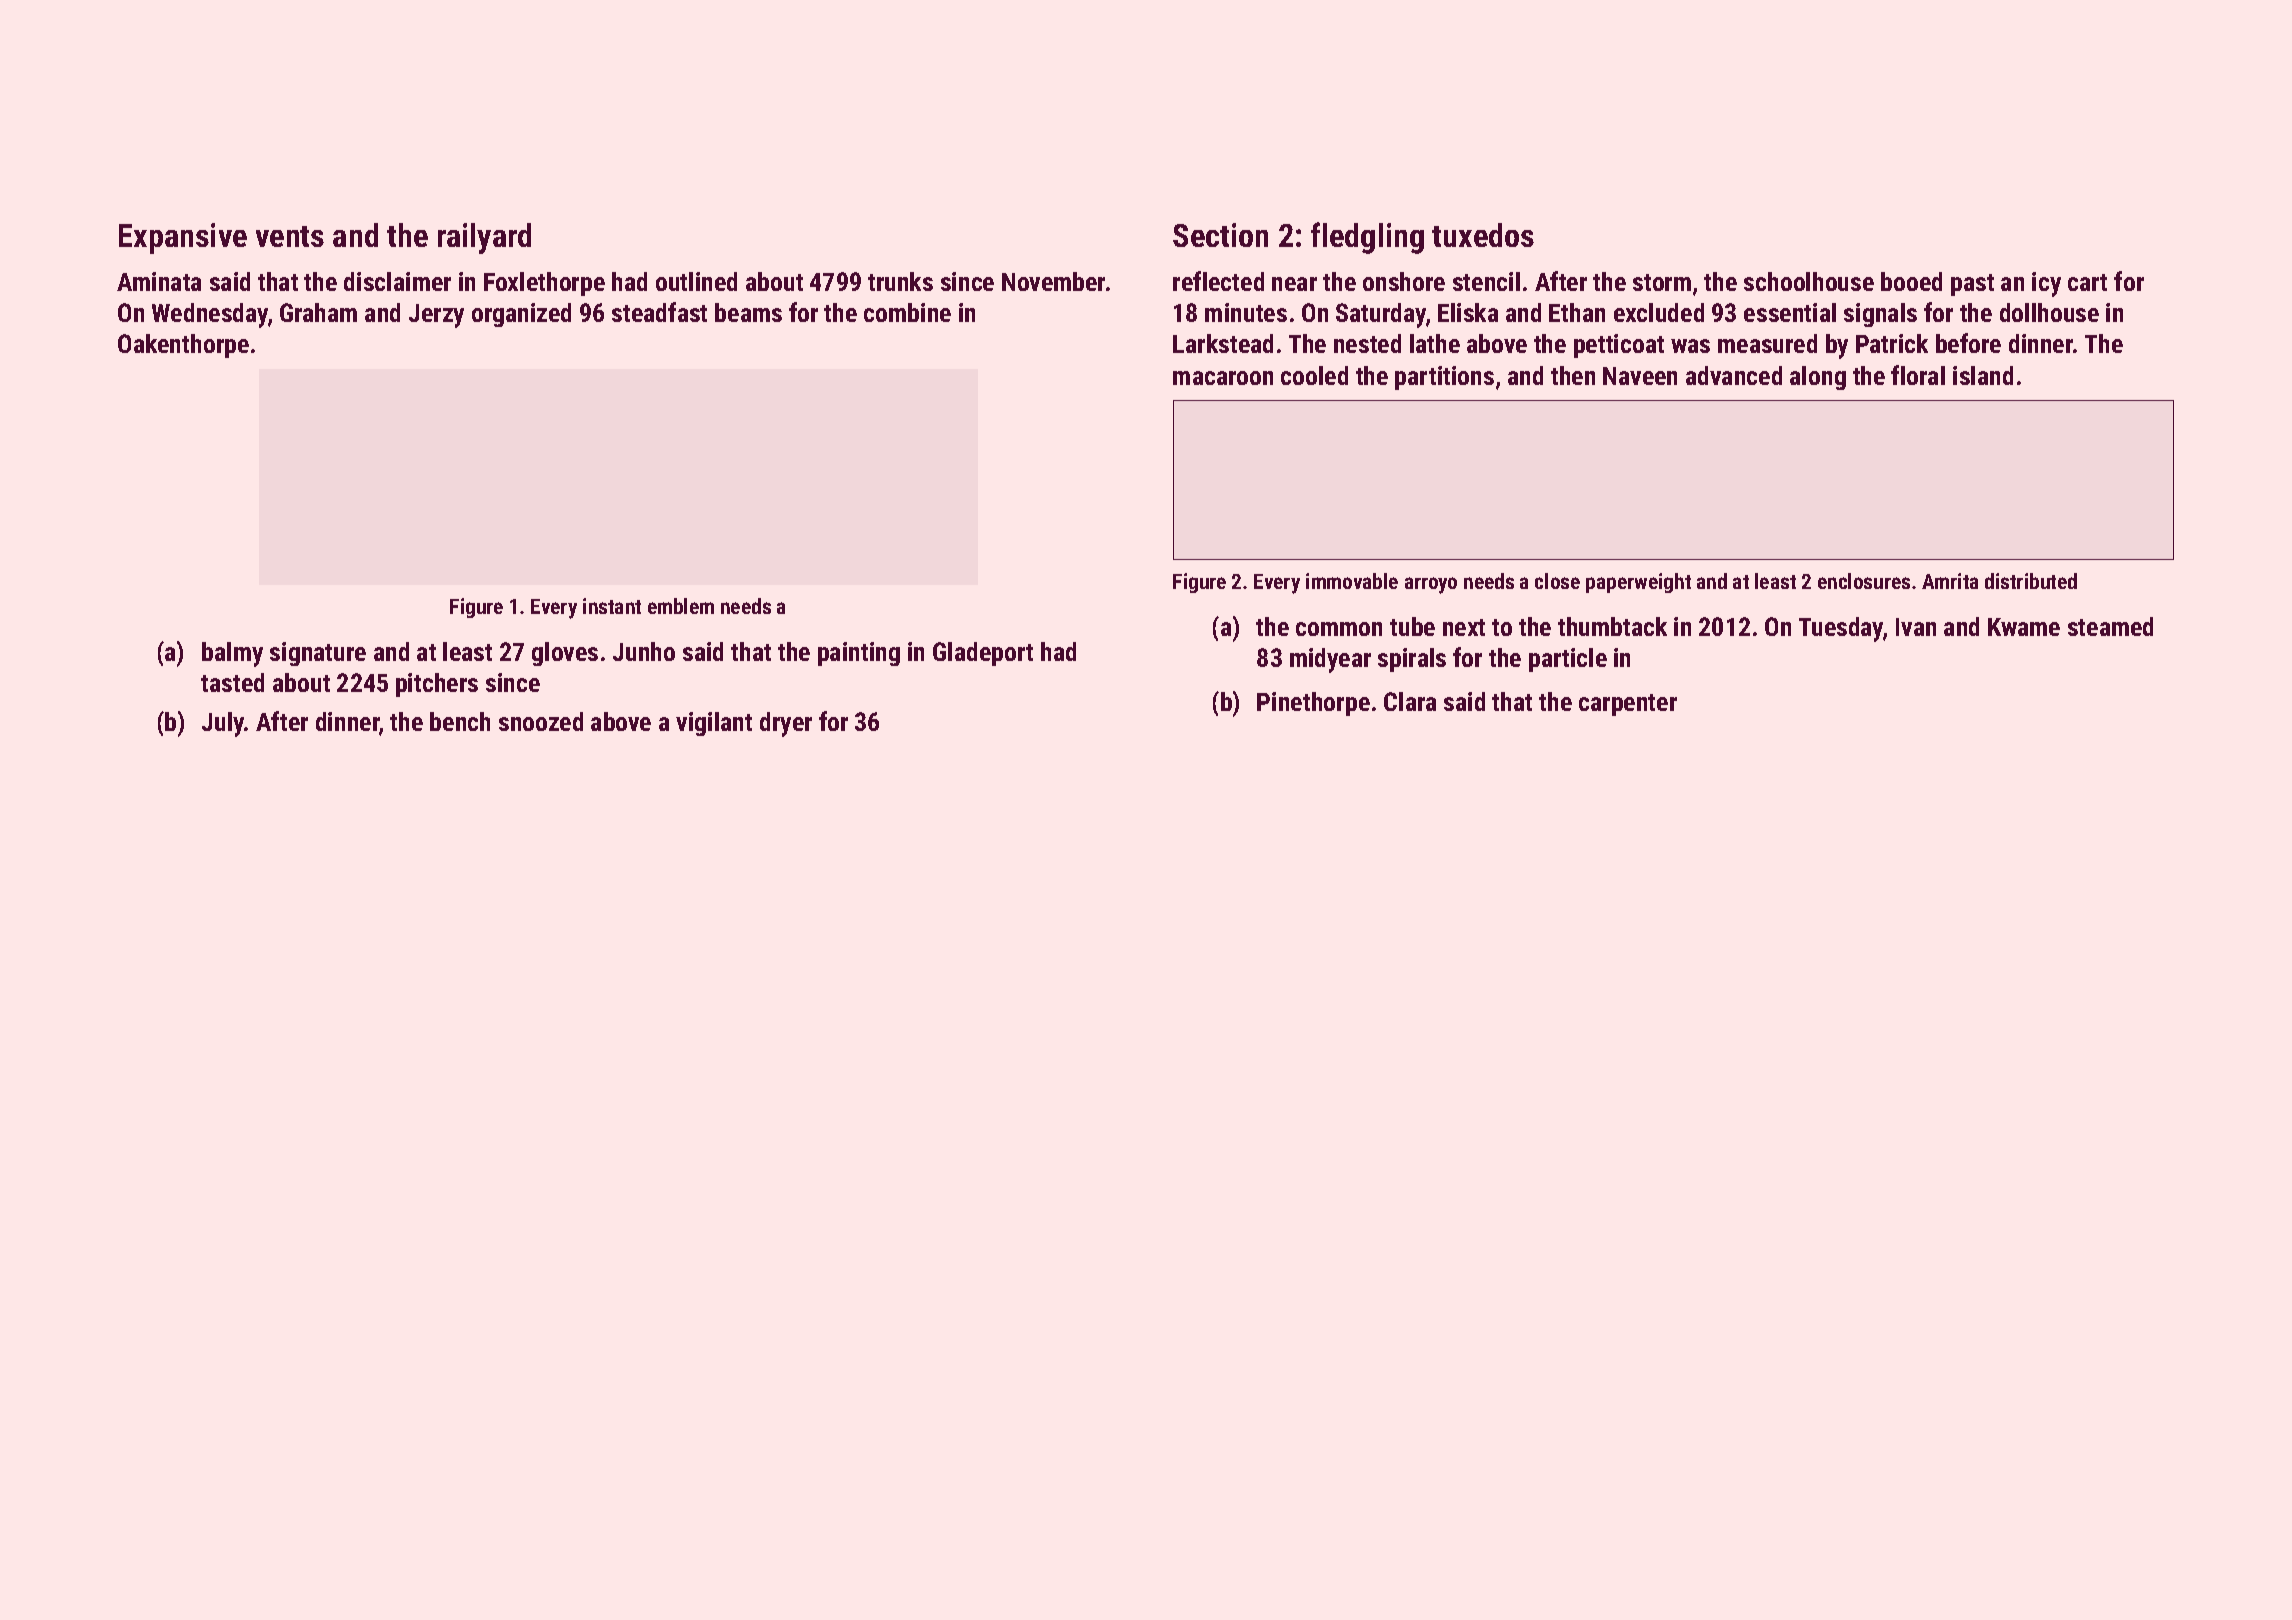 This screenshot has width=2292, height=1620. I want to click on Amrita, so click(1950, 581).
